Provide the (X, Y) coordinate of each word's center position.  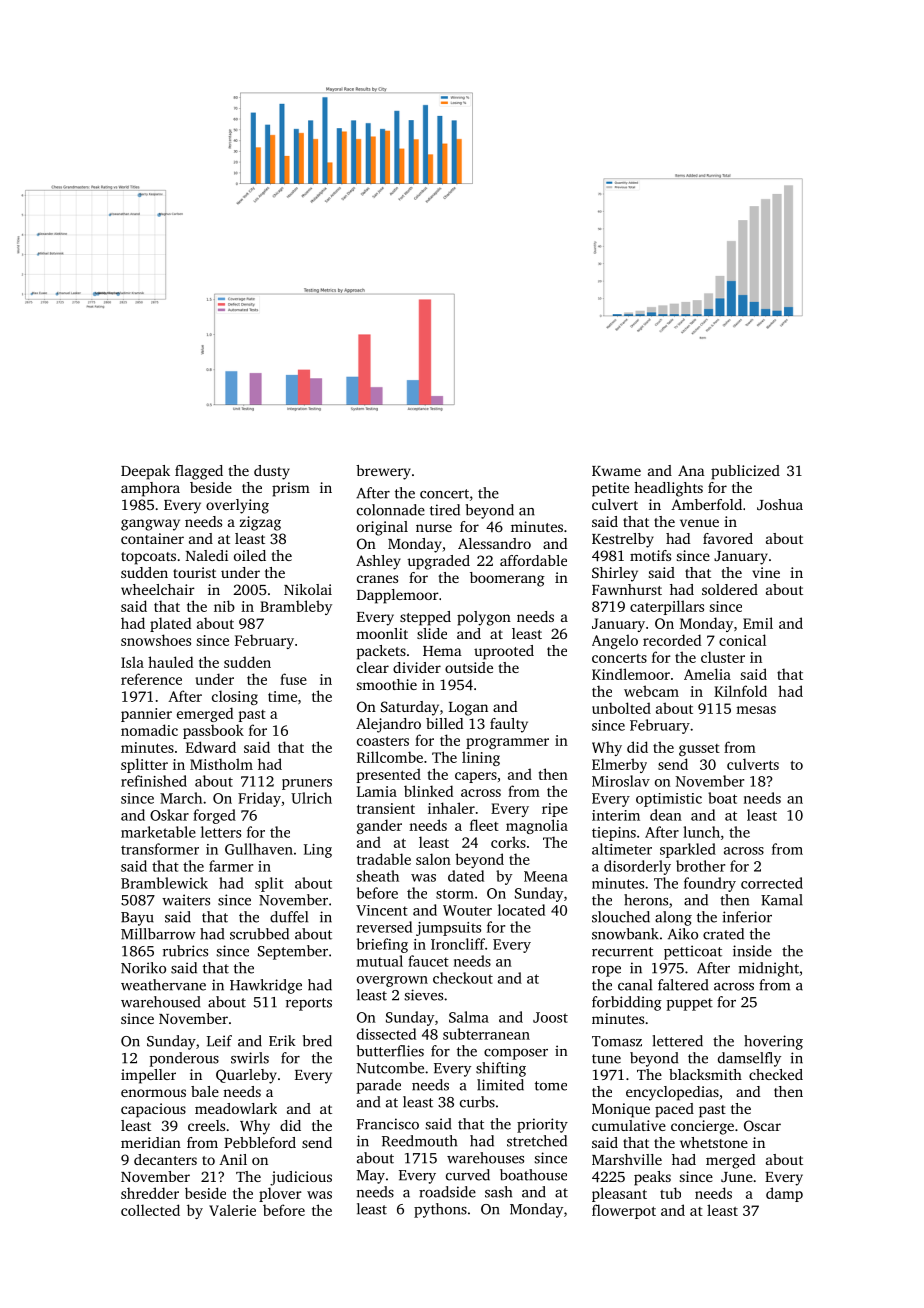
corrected (772, 883)
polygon (484, 618)
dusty (272, 472)
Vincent (382, 910)
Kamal (782, 900)
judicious (301, 1178)
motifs (650, 555)
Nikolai (308, 589)
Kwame (616, 471)
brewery (383, 472)
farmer (231, 866)
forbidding (627, 1003)
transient (386, 808)
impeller (148, 1076)
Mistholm (221, 764)
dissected (386, 1034)
